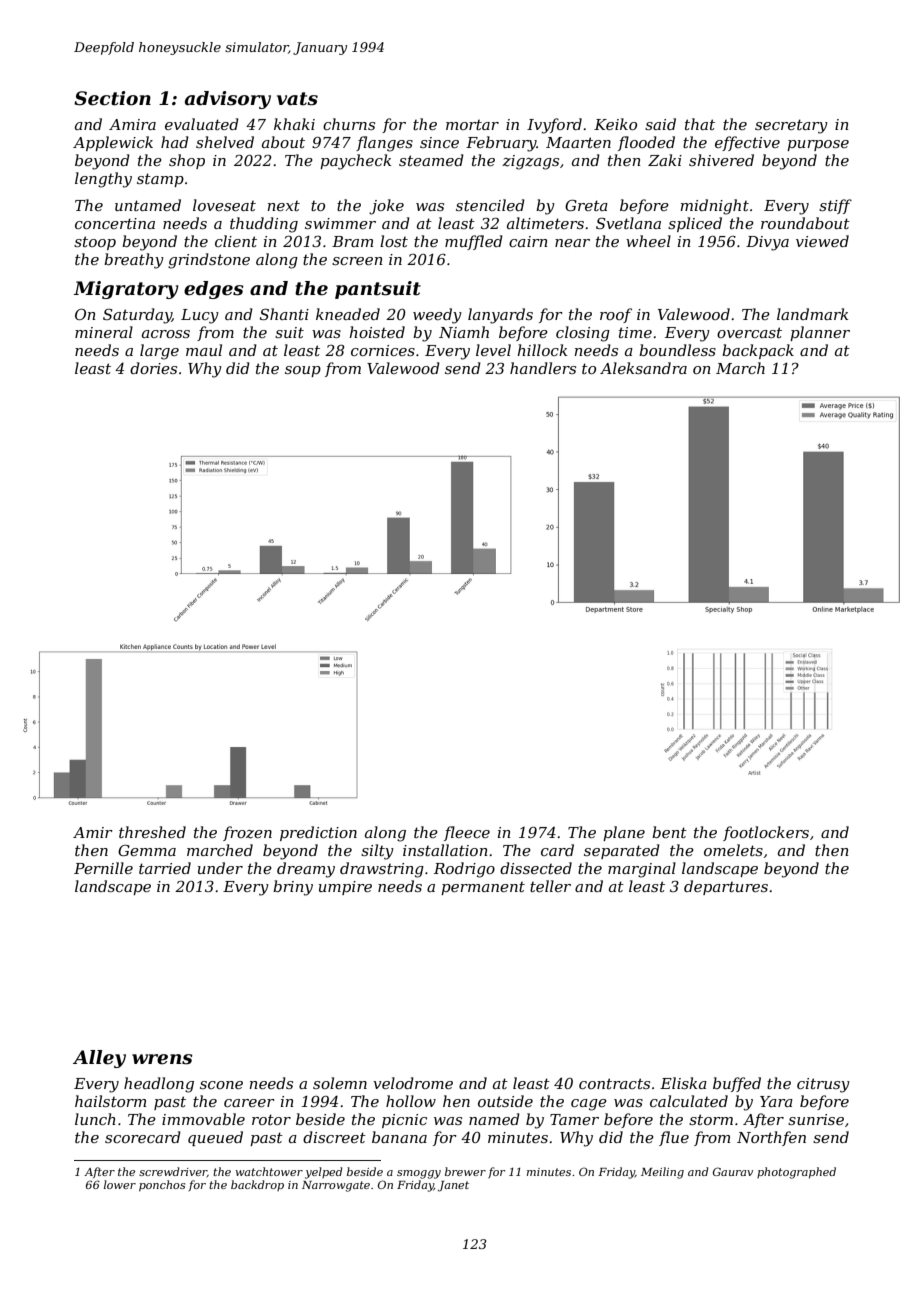  I want to click on Alley, so click(99, 1059).
